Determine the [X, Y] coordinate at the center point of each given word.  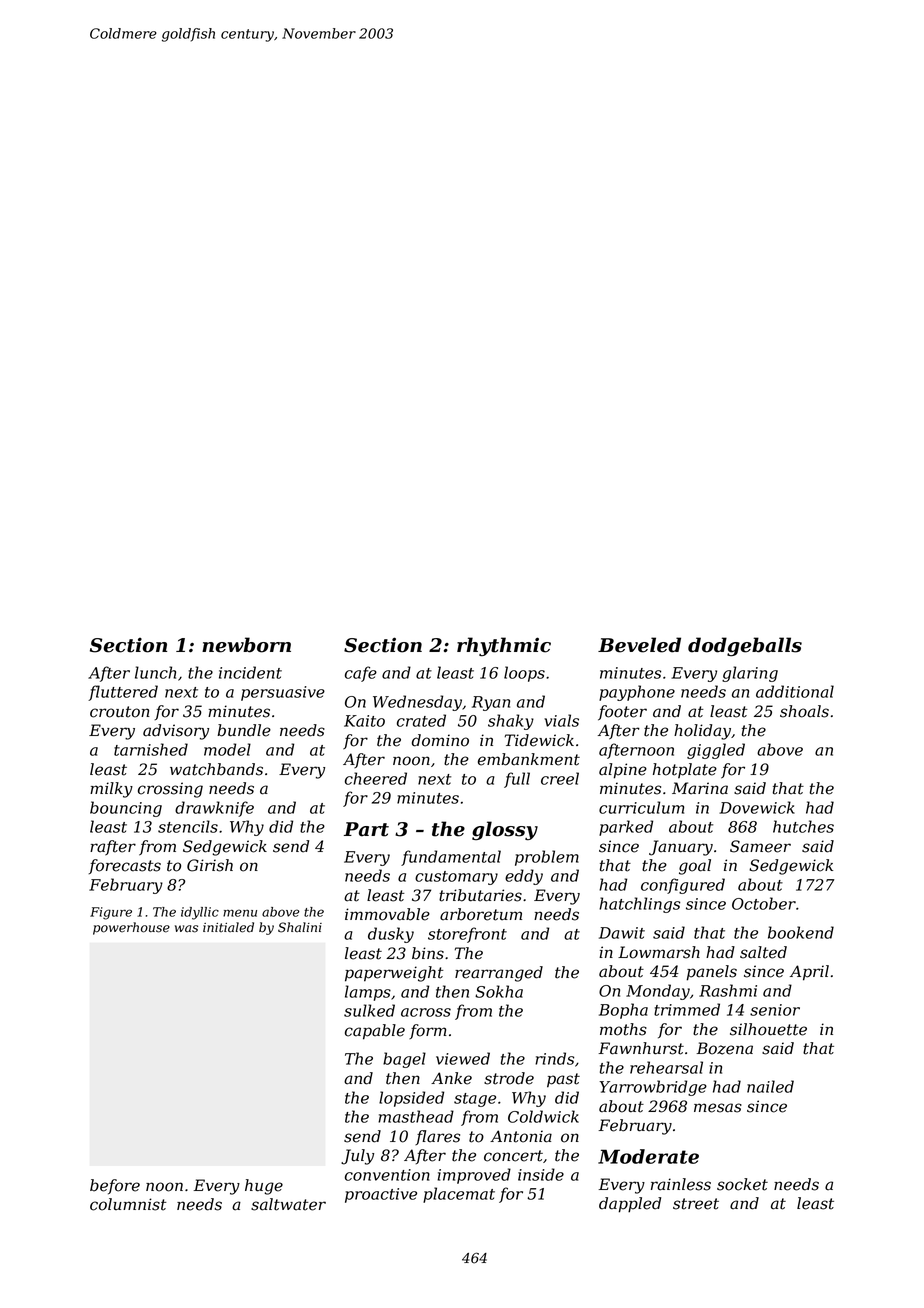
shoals [804, 711]
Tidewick [539, 740]
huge [264, 1187]
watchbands [216, 769]
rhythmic [504, 647]
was [186, 929]
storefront [467, 935]
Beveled [639, 645]
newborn [246, 645]
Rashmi [728, 990]
